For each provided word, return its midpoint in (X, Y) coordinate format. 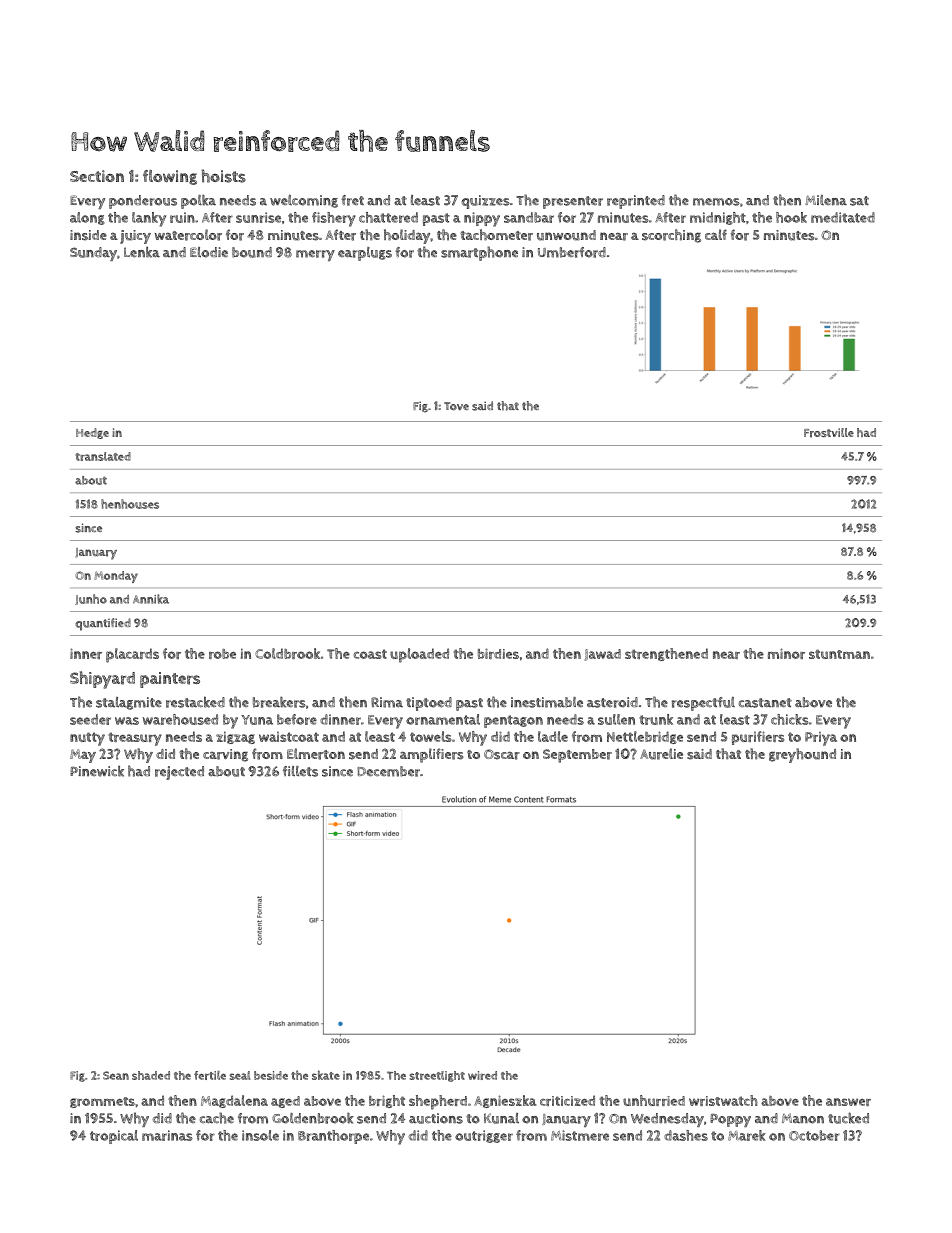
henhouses (130, 504)
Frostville (829, 433)
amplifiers (432, 755)
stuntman (839, 654)
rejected (179, 773)
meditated (843, 217)
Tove (456, 406)
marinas (167, 1135)
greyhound (802, 755)
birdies (498, 653)
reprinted (636, 202)
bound (252, 252)
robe (222, 654)
